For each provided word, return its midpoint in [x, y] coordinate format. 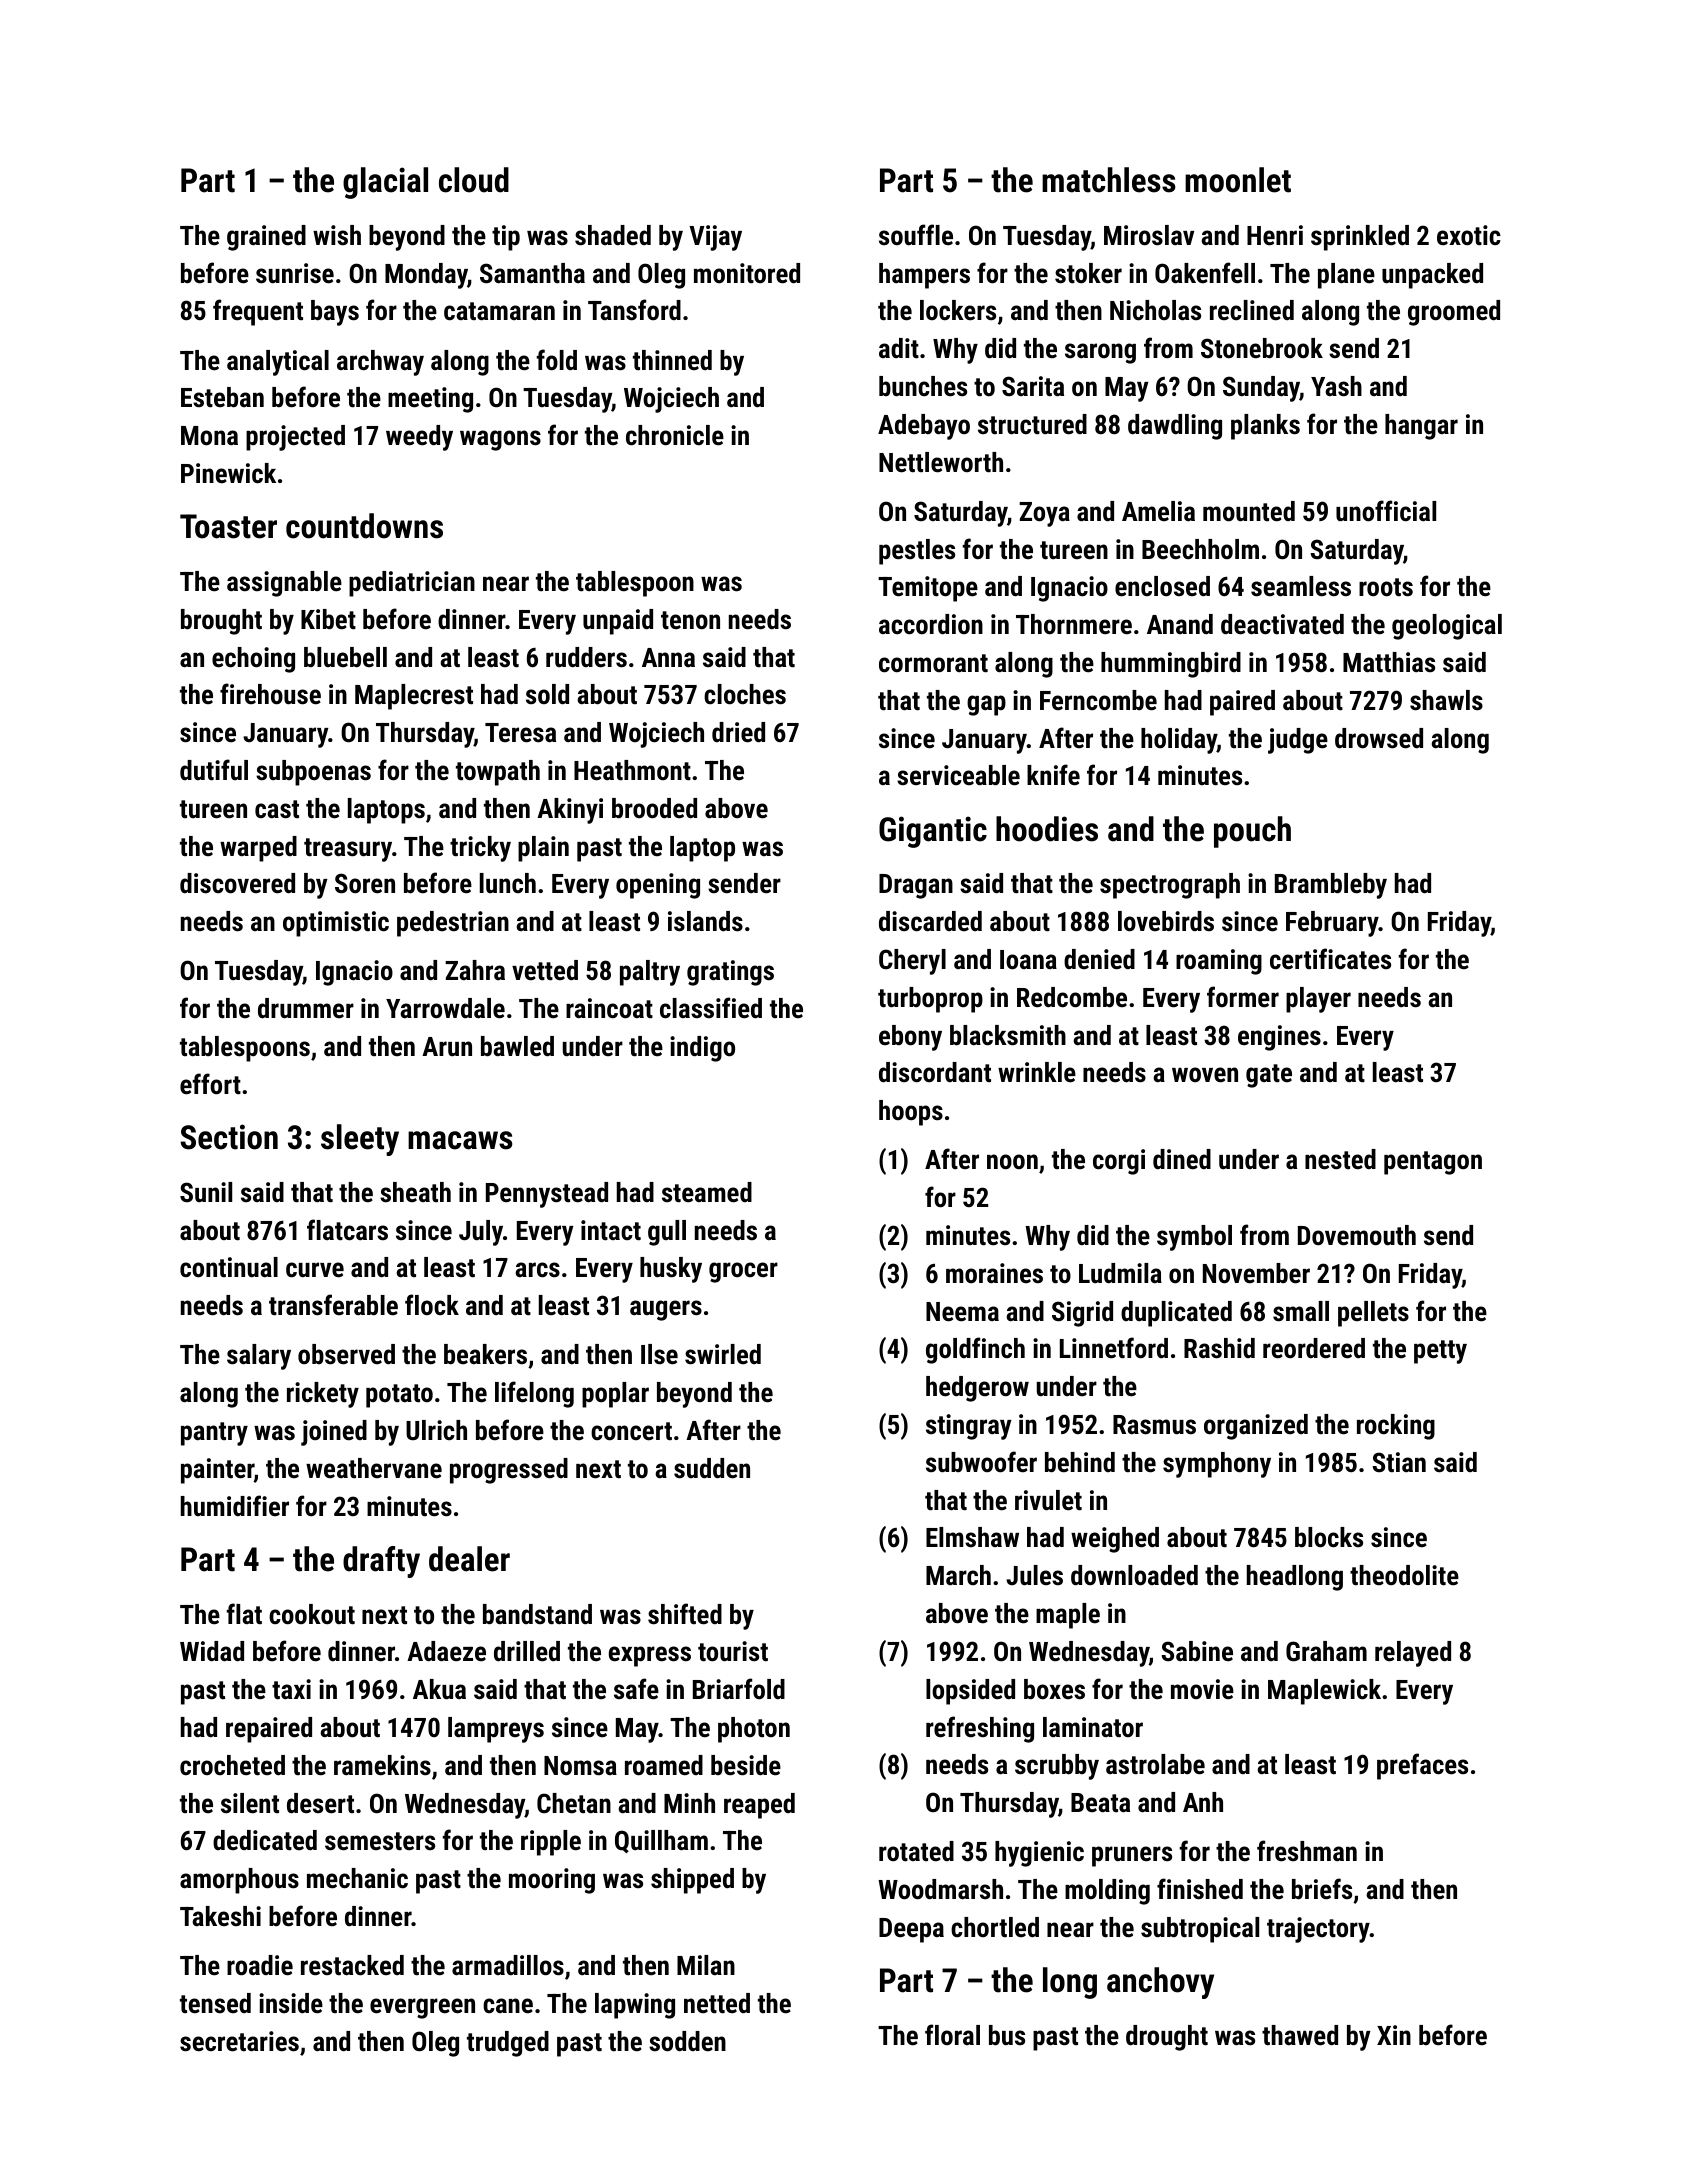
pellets [1373, 1314]
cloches [745, 694]
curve [315, 1270]
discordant [935, 1072]
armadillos [508, 1965]
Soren [365, 883]
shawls [1446, 700]
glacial [385, 183]
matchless [1109, 180]
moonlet [1238, 180]
